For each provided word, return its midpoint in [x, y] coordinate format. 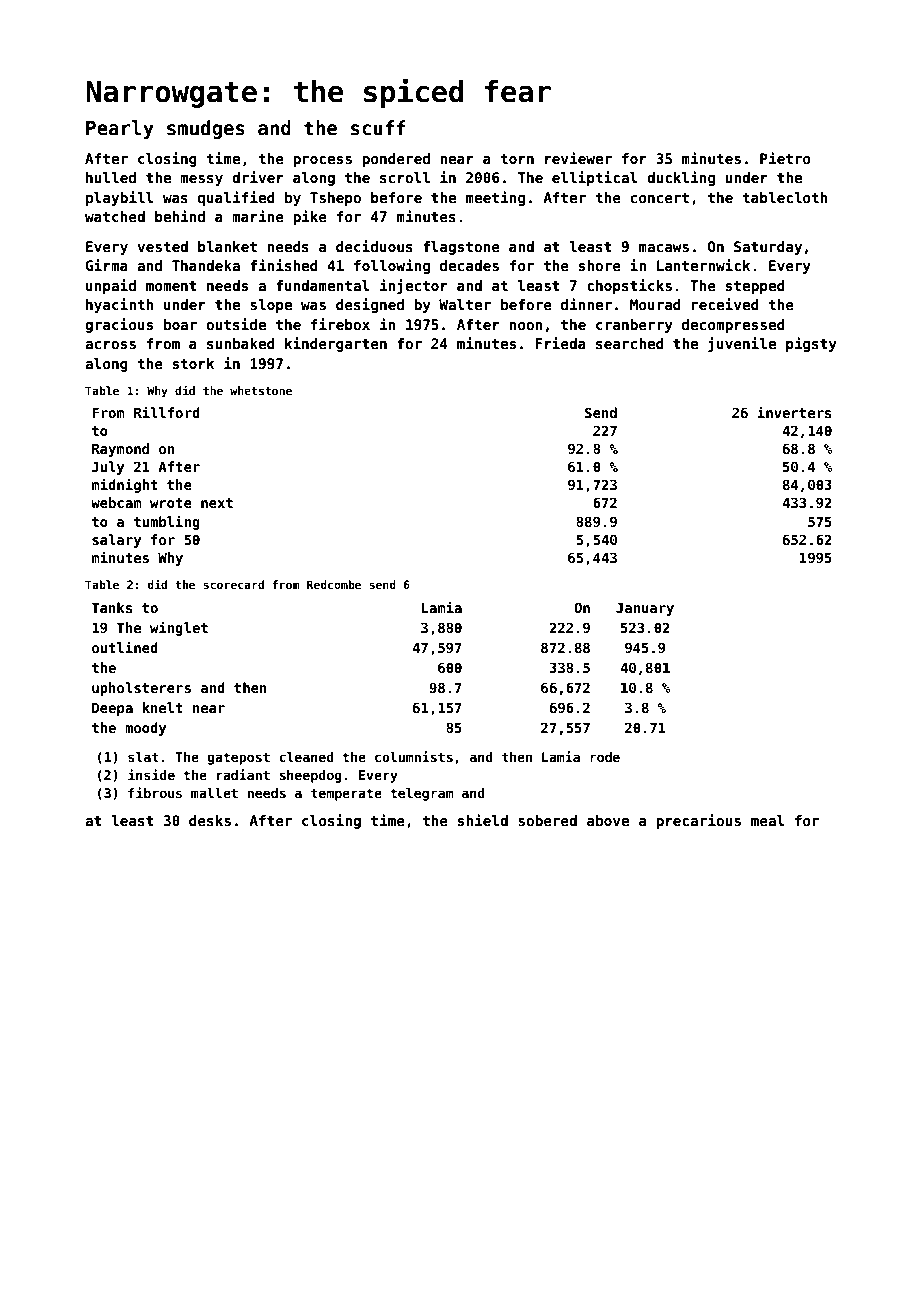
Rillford [167, 412]
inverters [795, 412]
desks [210, 820]
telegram [421, 794]
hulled [111, 177]
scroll [405, 177]
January [645, 609]
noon [526, 326]
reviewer [578, 158]
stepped [755, 287]
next [217, 503]
